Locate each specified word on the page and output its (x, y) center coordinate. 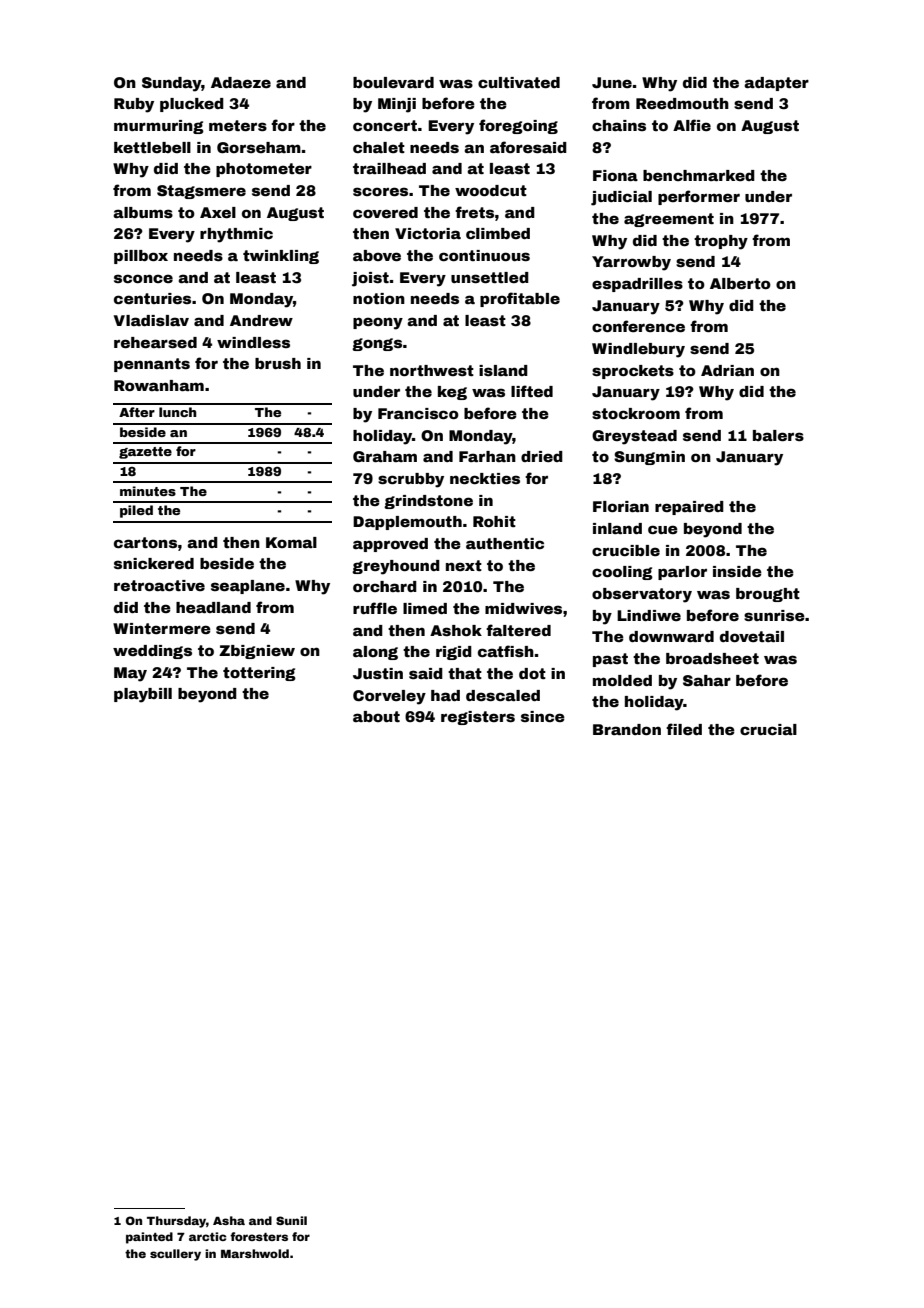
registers (478, 718)
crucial (768, 729)
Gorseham (259, 147)
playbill (143, 695)
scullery (175, 1255)
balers (778, 435)
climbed (498, 233)
